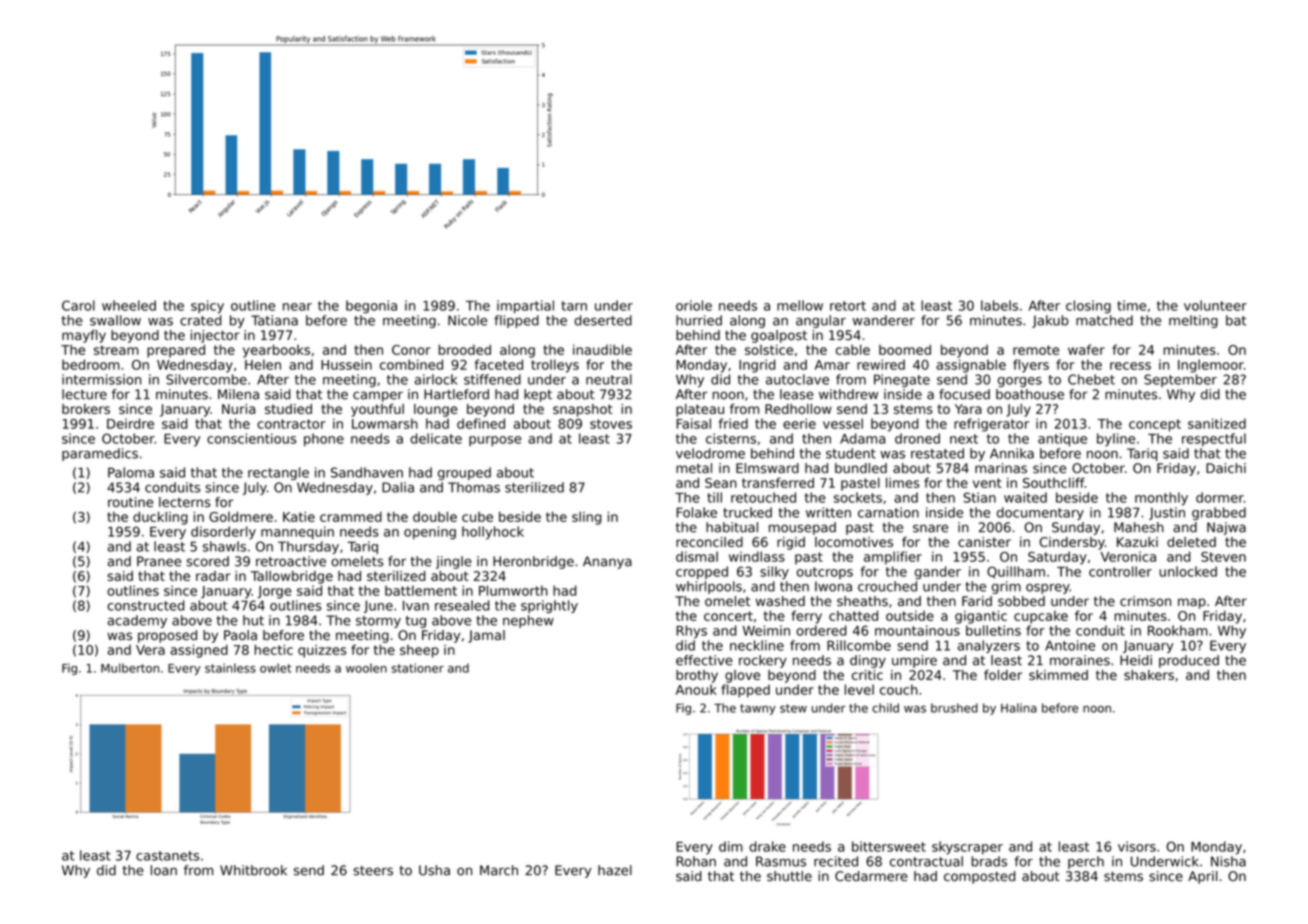 The image size is (1308, 924). I want to click on Lowmarsh, so click(385, 423).
